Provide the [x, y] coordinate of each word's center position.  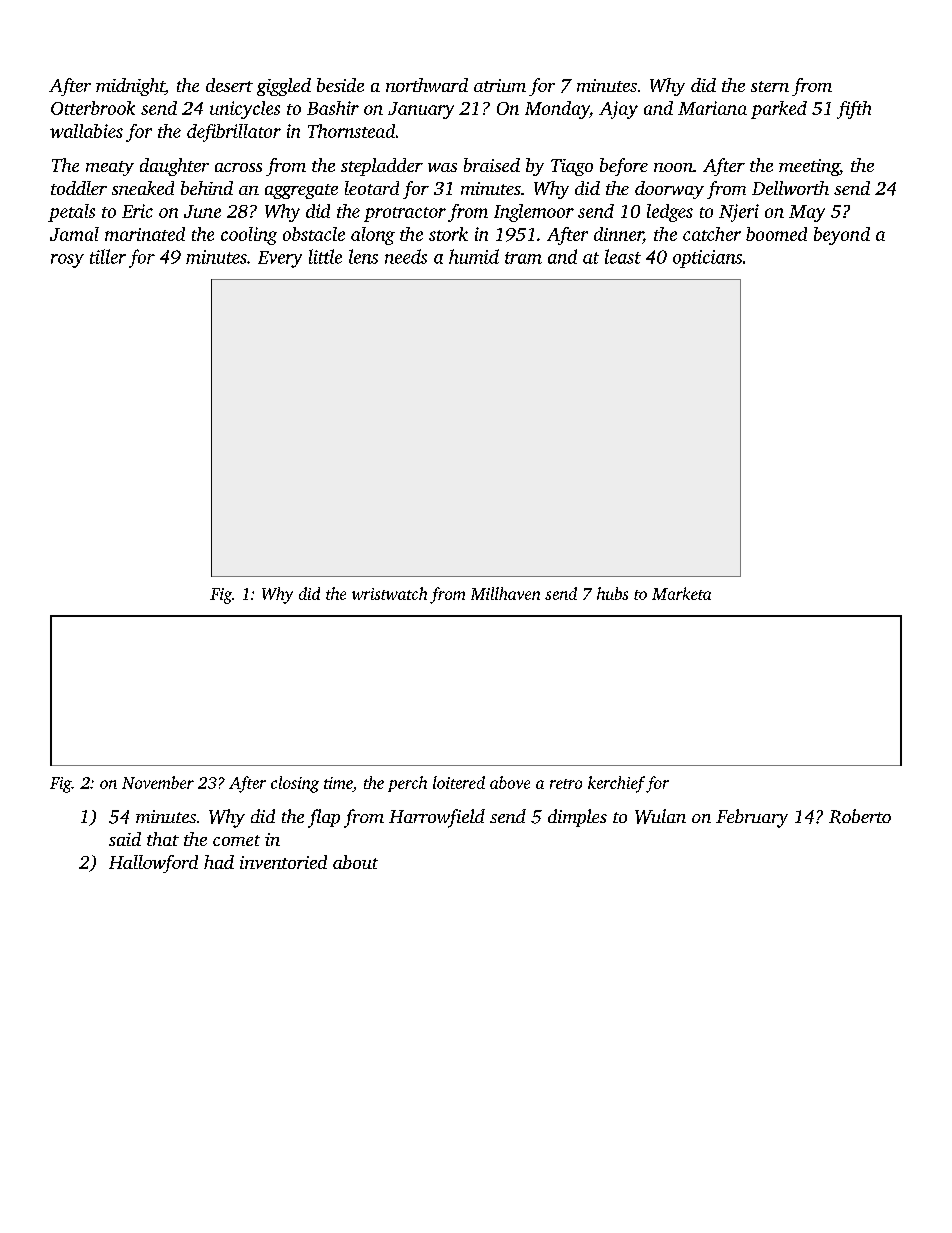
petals [71, 213]
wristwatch [389, 593]
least [623, 256]
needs [406, 256]
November [158, 782]
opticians [707, 259]
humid [474, 256]
